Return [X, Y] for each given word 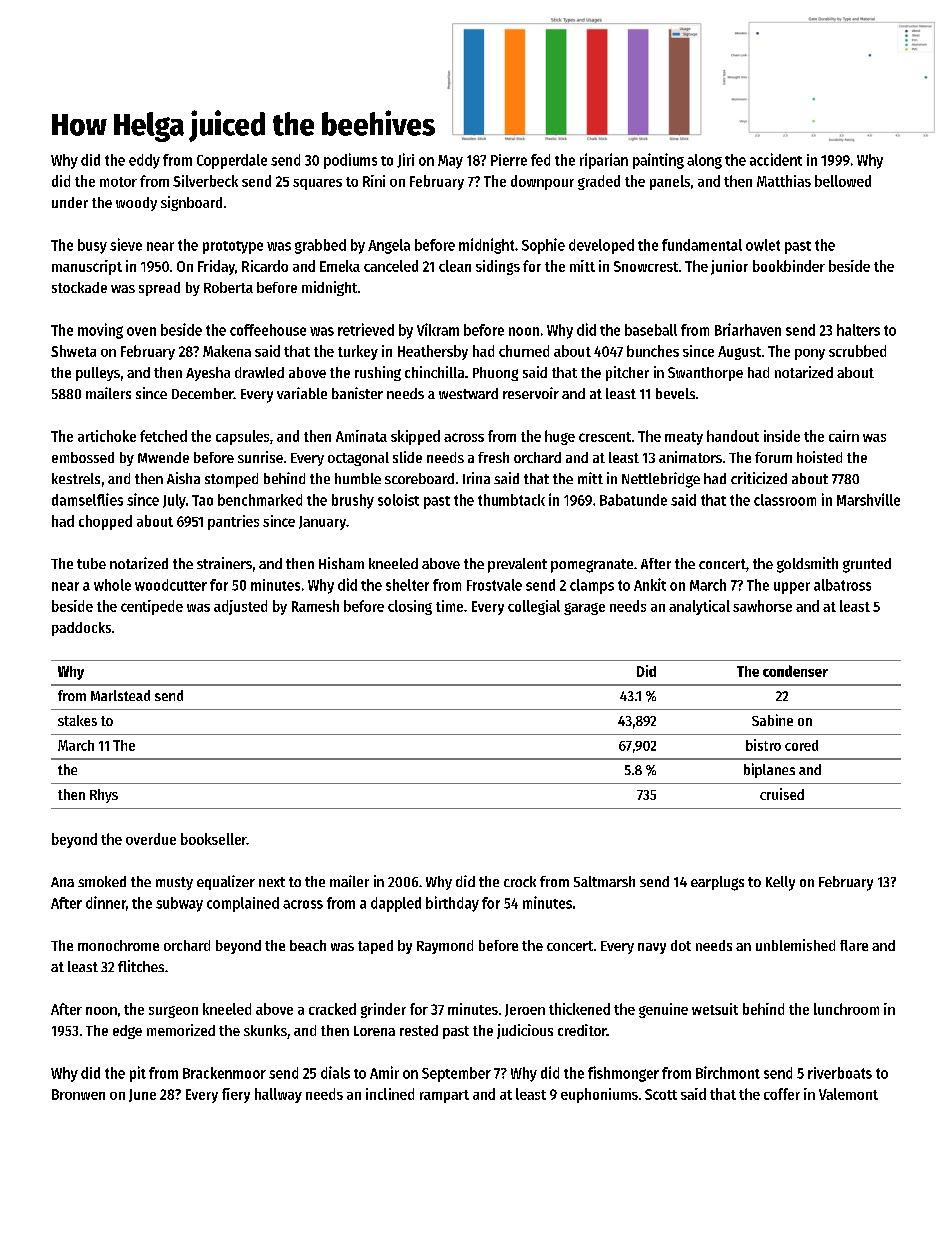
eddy [144, 161]
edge [127, 1032]
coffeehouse [268, 330]
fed [540, 160]
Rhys [104, 796]
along [704, 161]
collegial [534, 607]
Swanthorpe [705, 374]
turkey [358, 352]
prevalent [517, 565]
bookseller [214, 839]
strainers [224, 563]
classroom [785, 500]
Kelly [780, 883]
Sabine [772, 720]
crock [520, 881]
